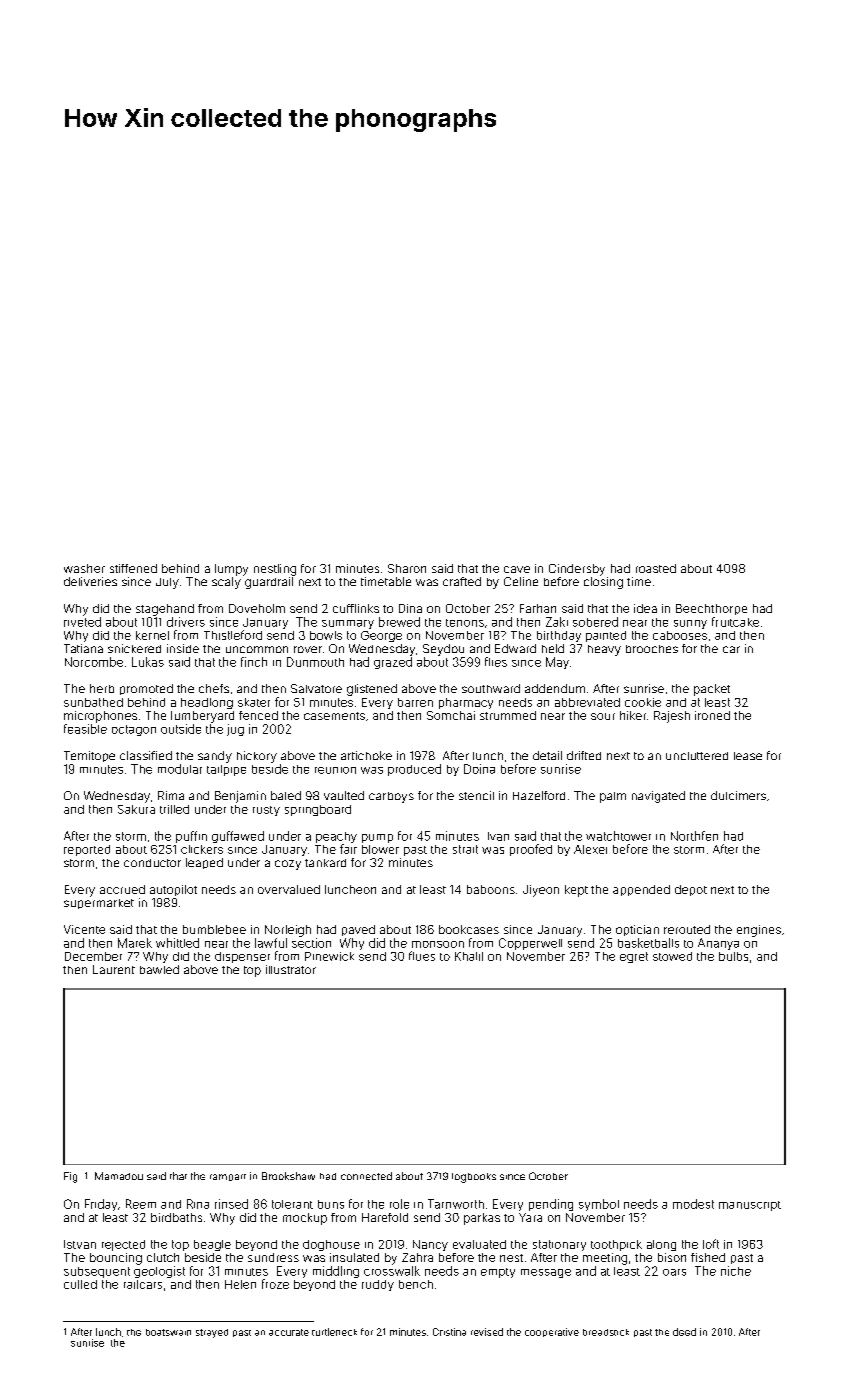  I want to click on Cindersby, so click(577, 570).
